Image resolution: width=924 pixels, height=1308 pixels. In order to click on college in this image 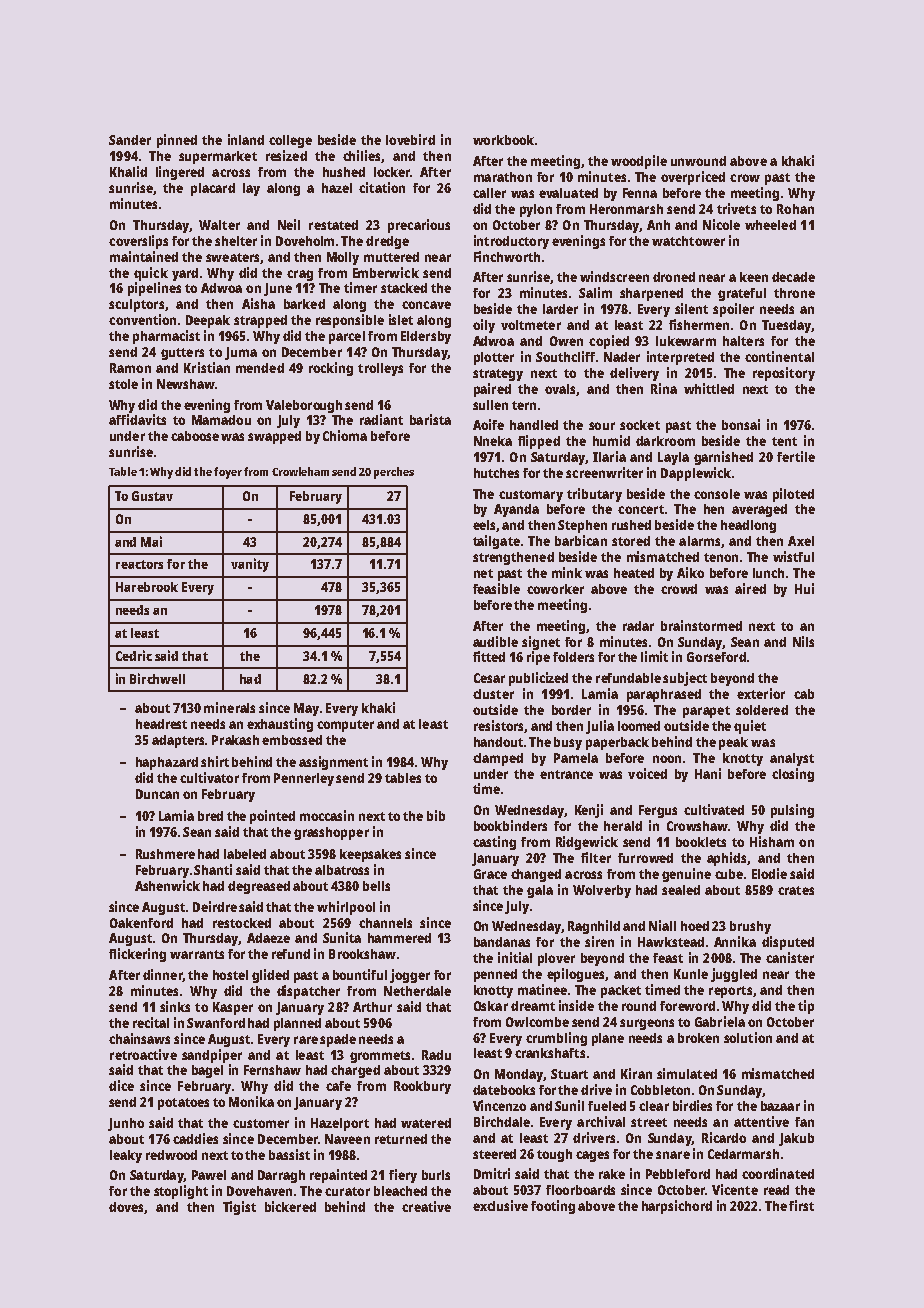, I will do `click(290, 141)`.
